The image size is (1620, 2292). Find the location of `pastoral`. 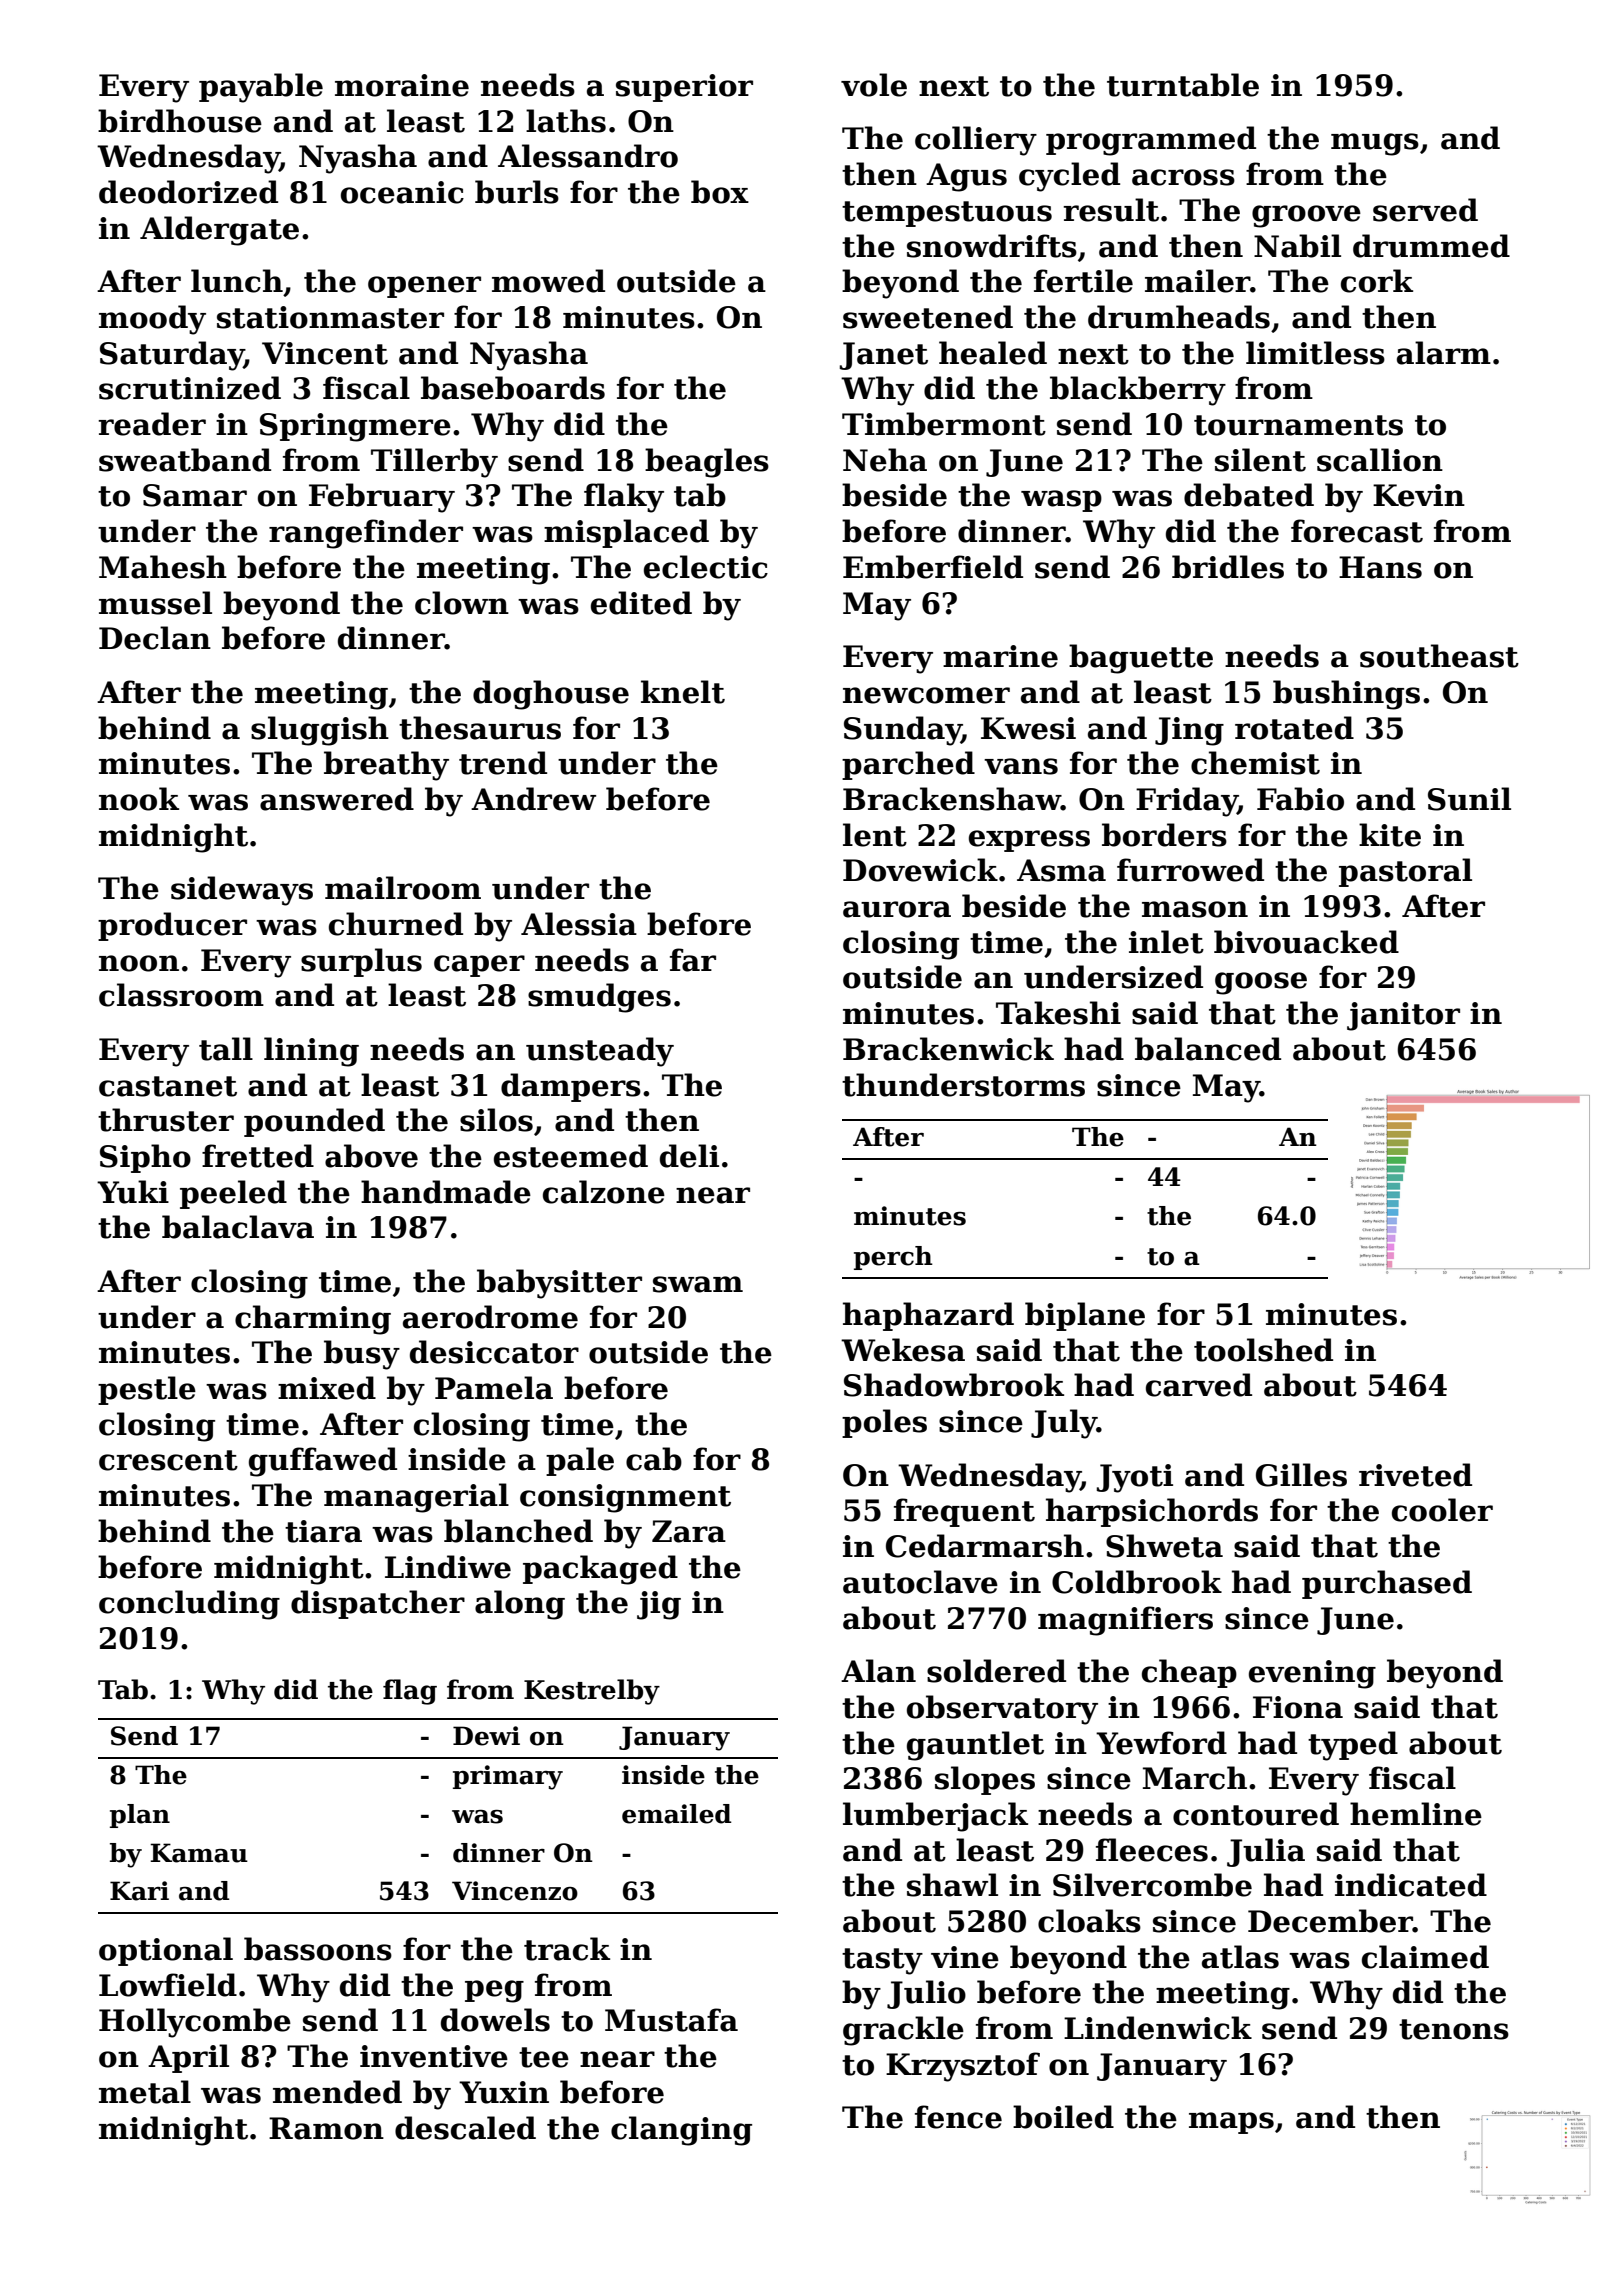

pastoral is located at coordinates (1405, 872).
